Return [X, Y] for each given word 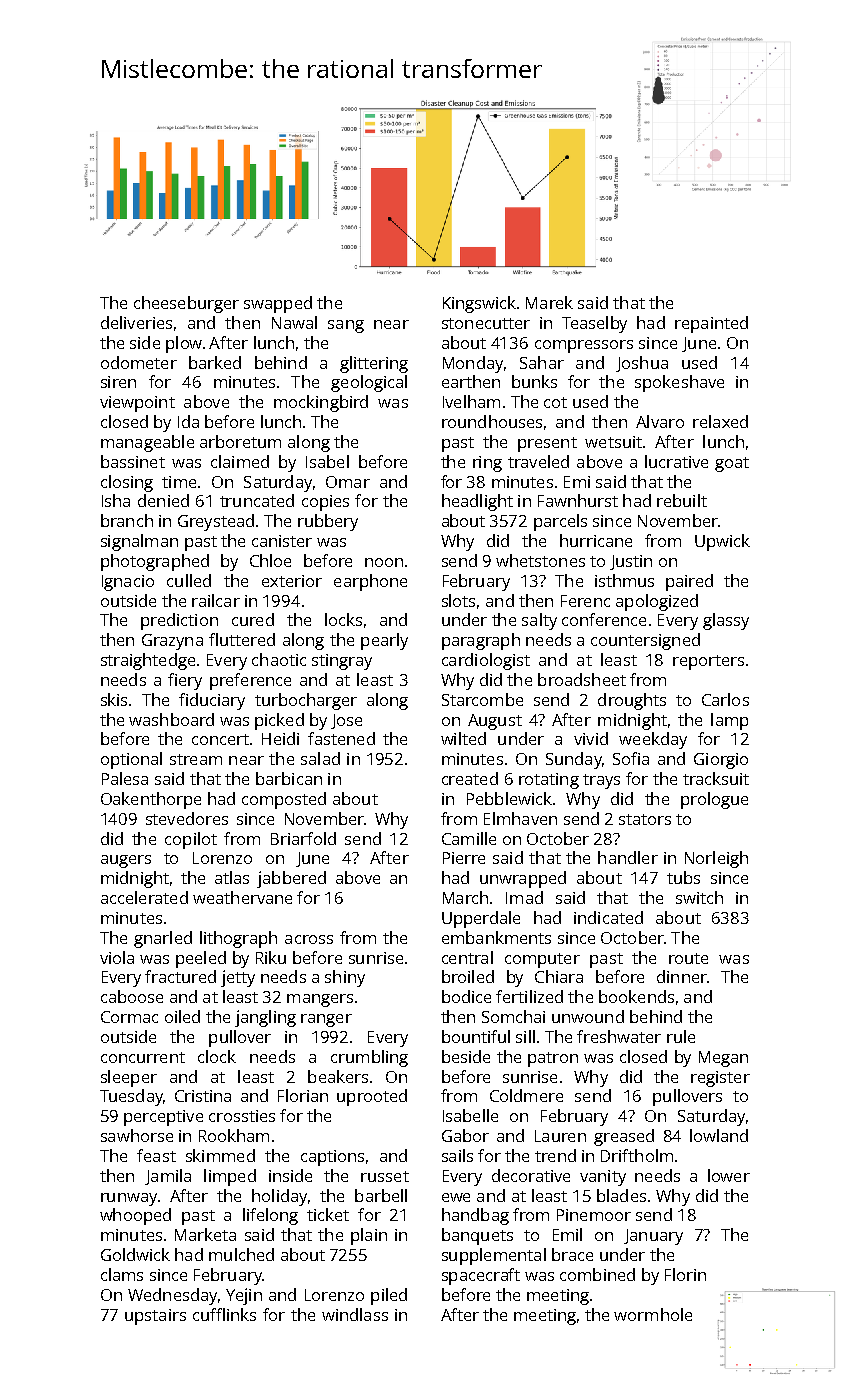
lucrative [676, 461]
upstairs [155, 1317]
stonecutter [486, 323]
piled [389, 1296]
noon [384, 562]
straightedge [148, 661]
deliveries [136, 322]
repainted [711, 324]
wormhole [653, 1314]
